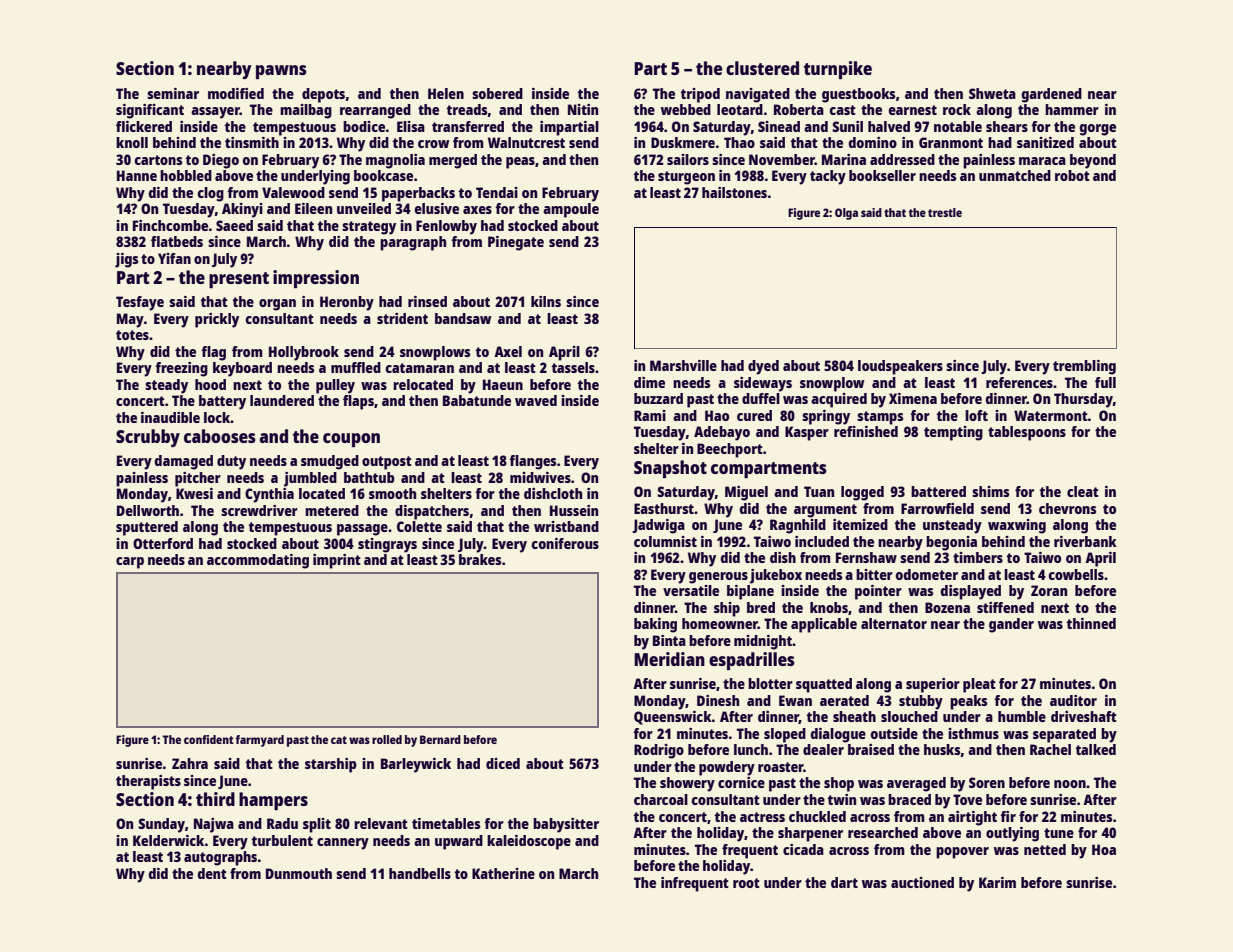 The image size is (1233, 952). Describe the element at coordinates (137, 175) in the screenshot. I see `Hanne` at that location.
